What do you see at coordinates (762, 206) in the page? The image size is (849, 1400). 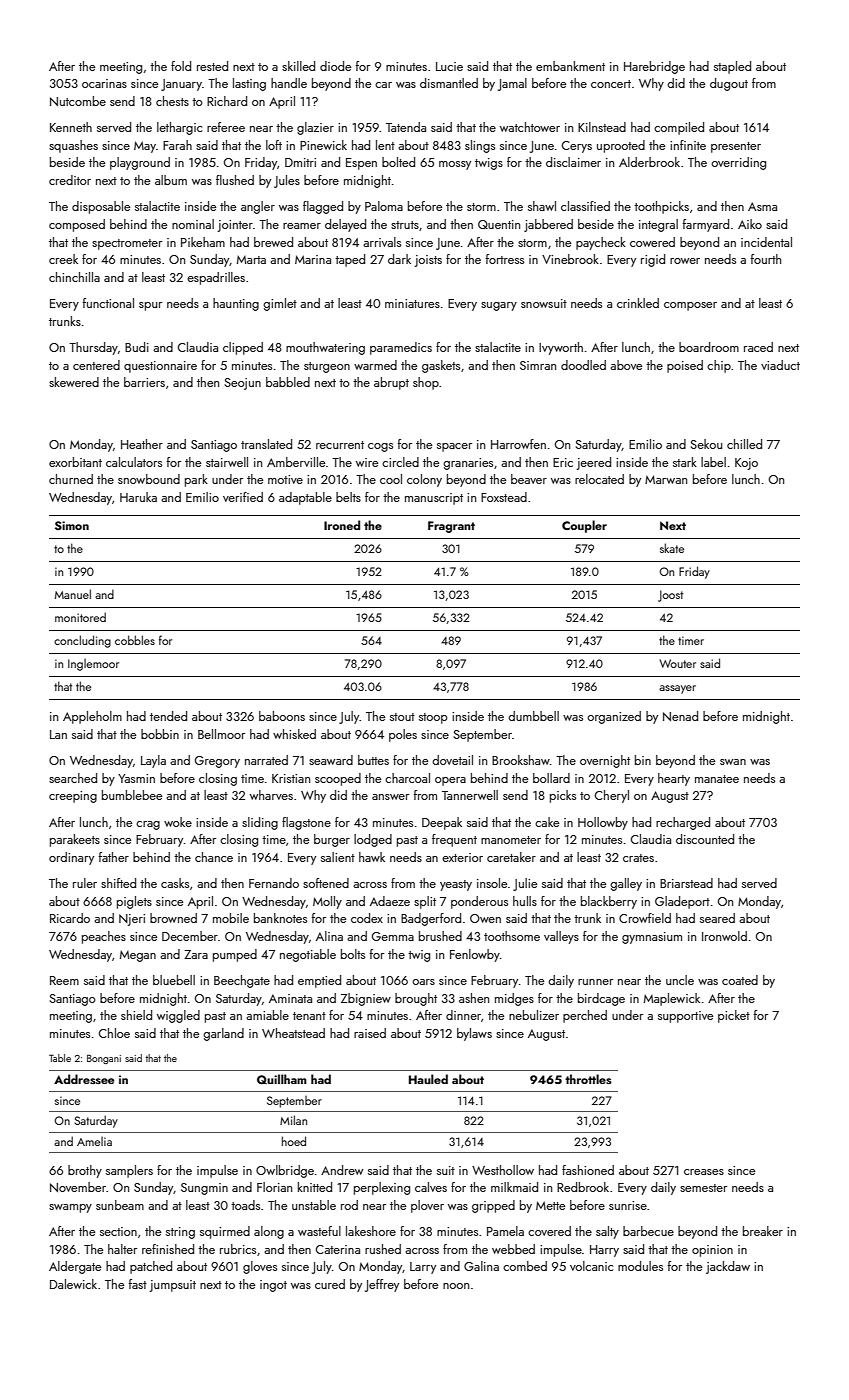 I see `Asma` at bounding box center [762, 206].
